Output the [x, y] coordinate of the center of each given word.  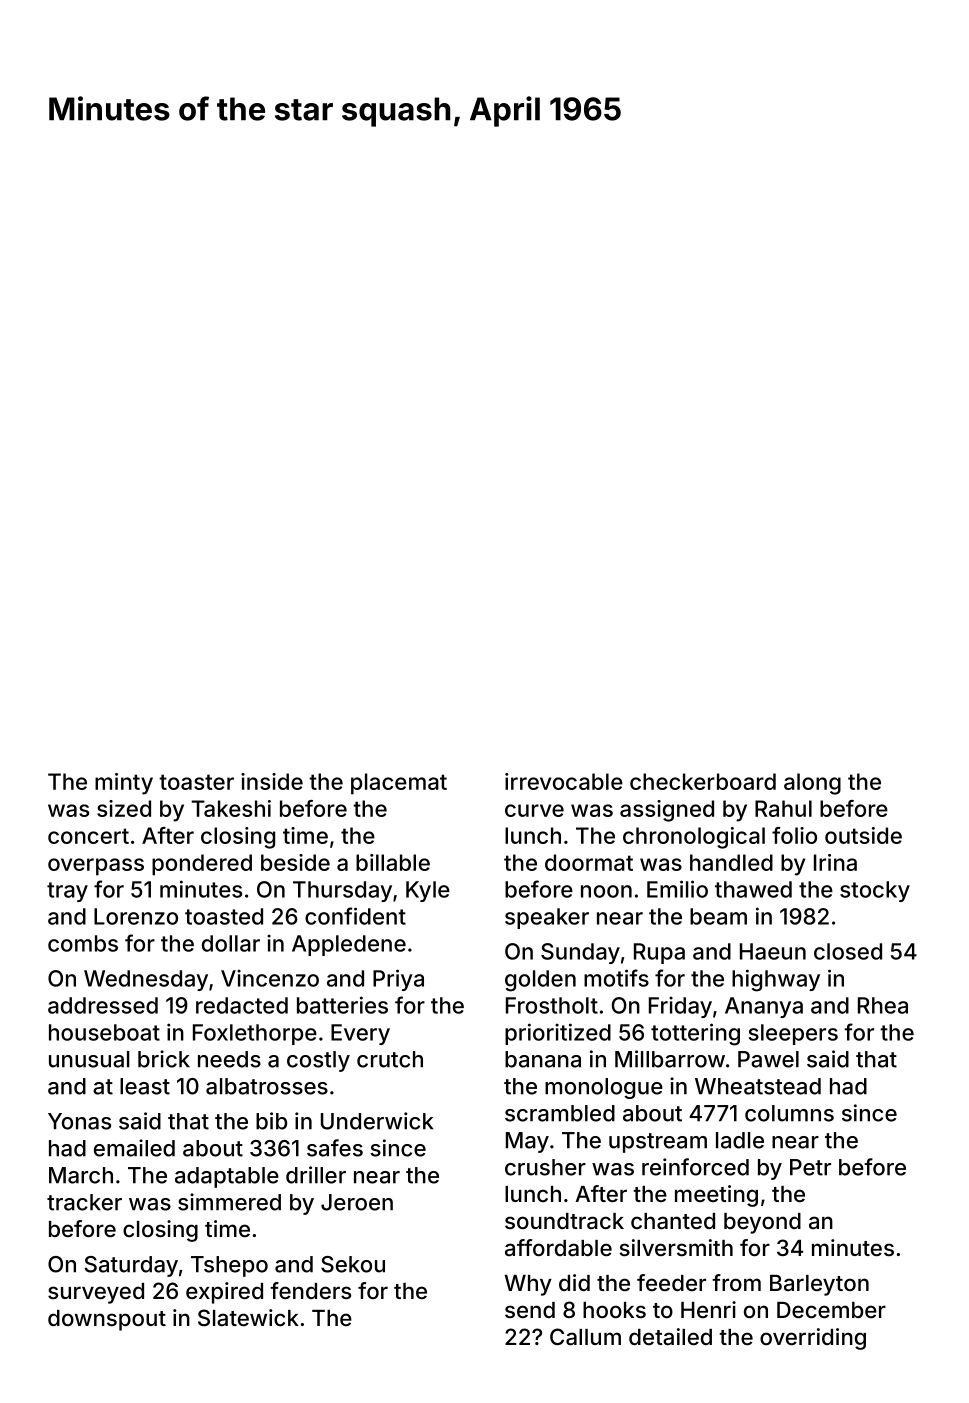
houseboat [104, 1032]
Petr [810, 1167]
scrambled [560, 1113]
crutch [390, 1059]
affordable [558, 1248]
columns [789, 1113]
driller [316, 1175]
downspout [107, 1320]
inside [272, 781]
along [812, 784]
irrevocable [564, 781]
